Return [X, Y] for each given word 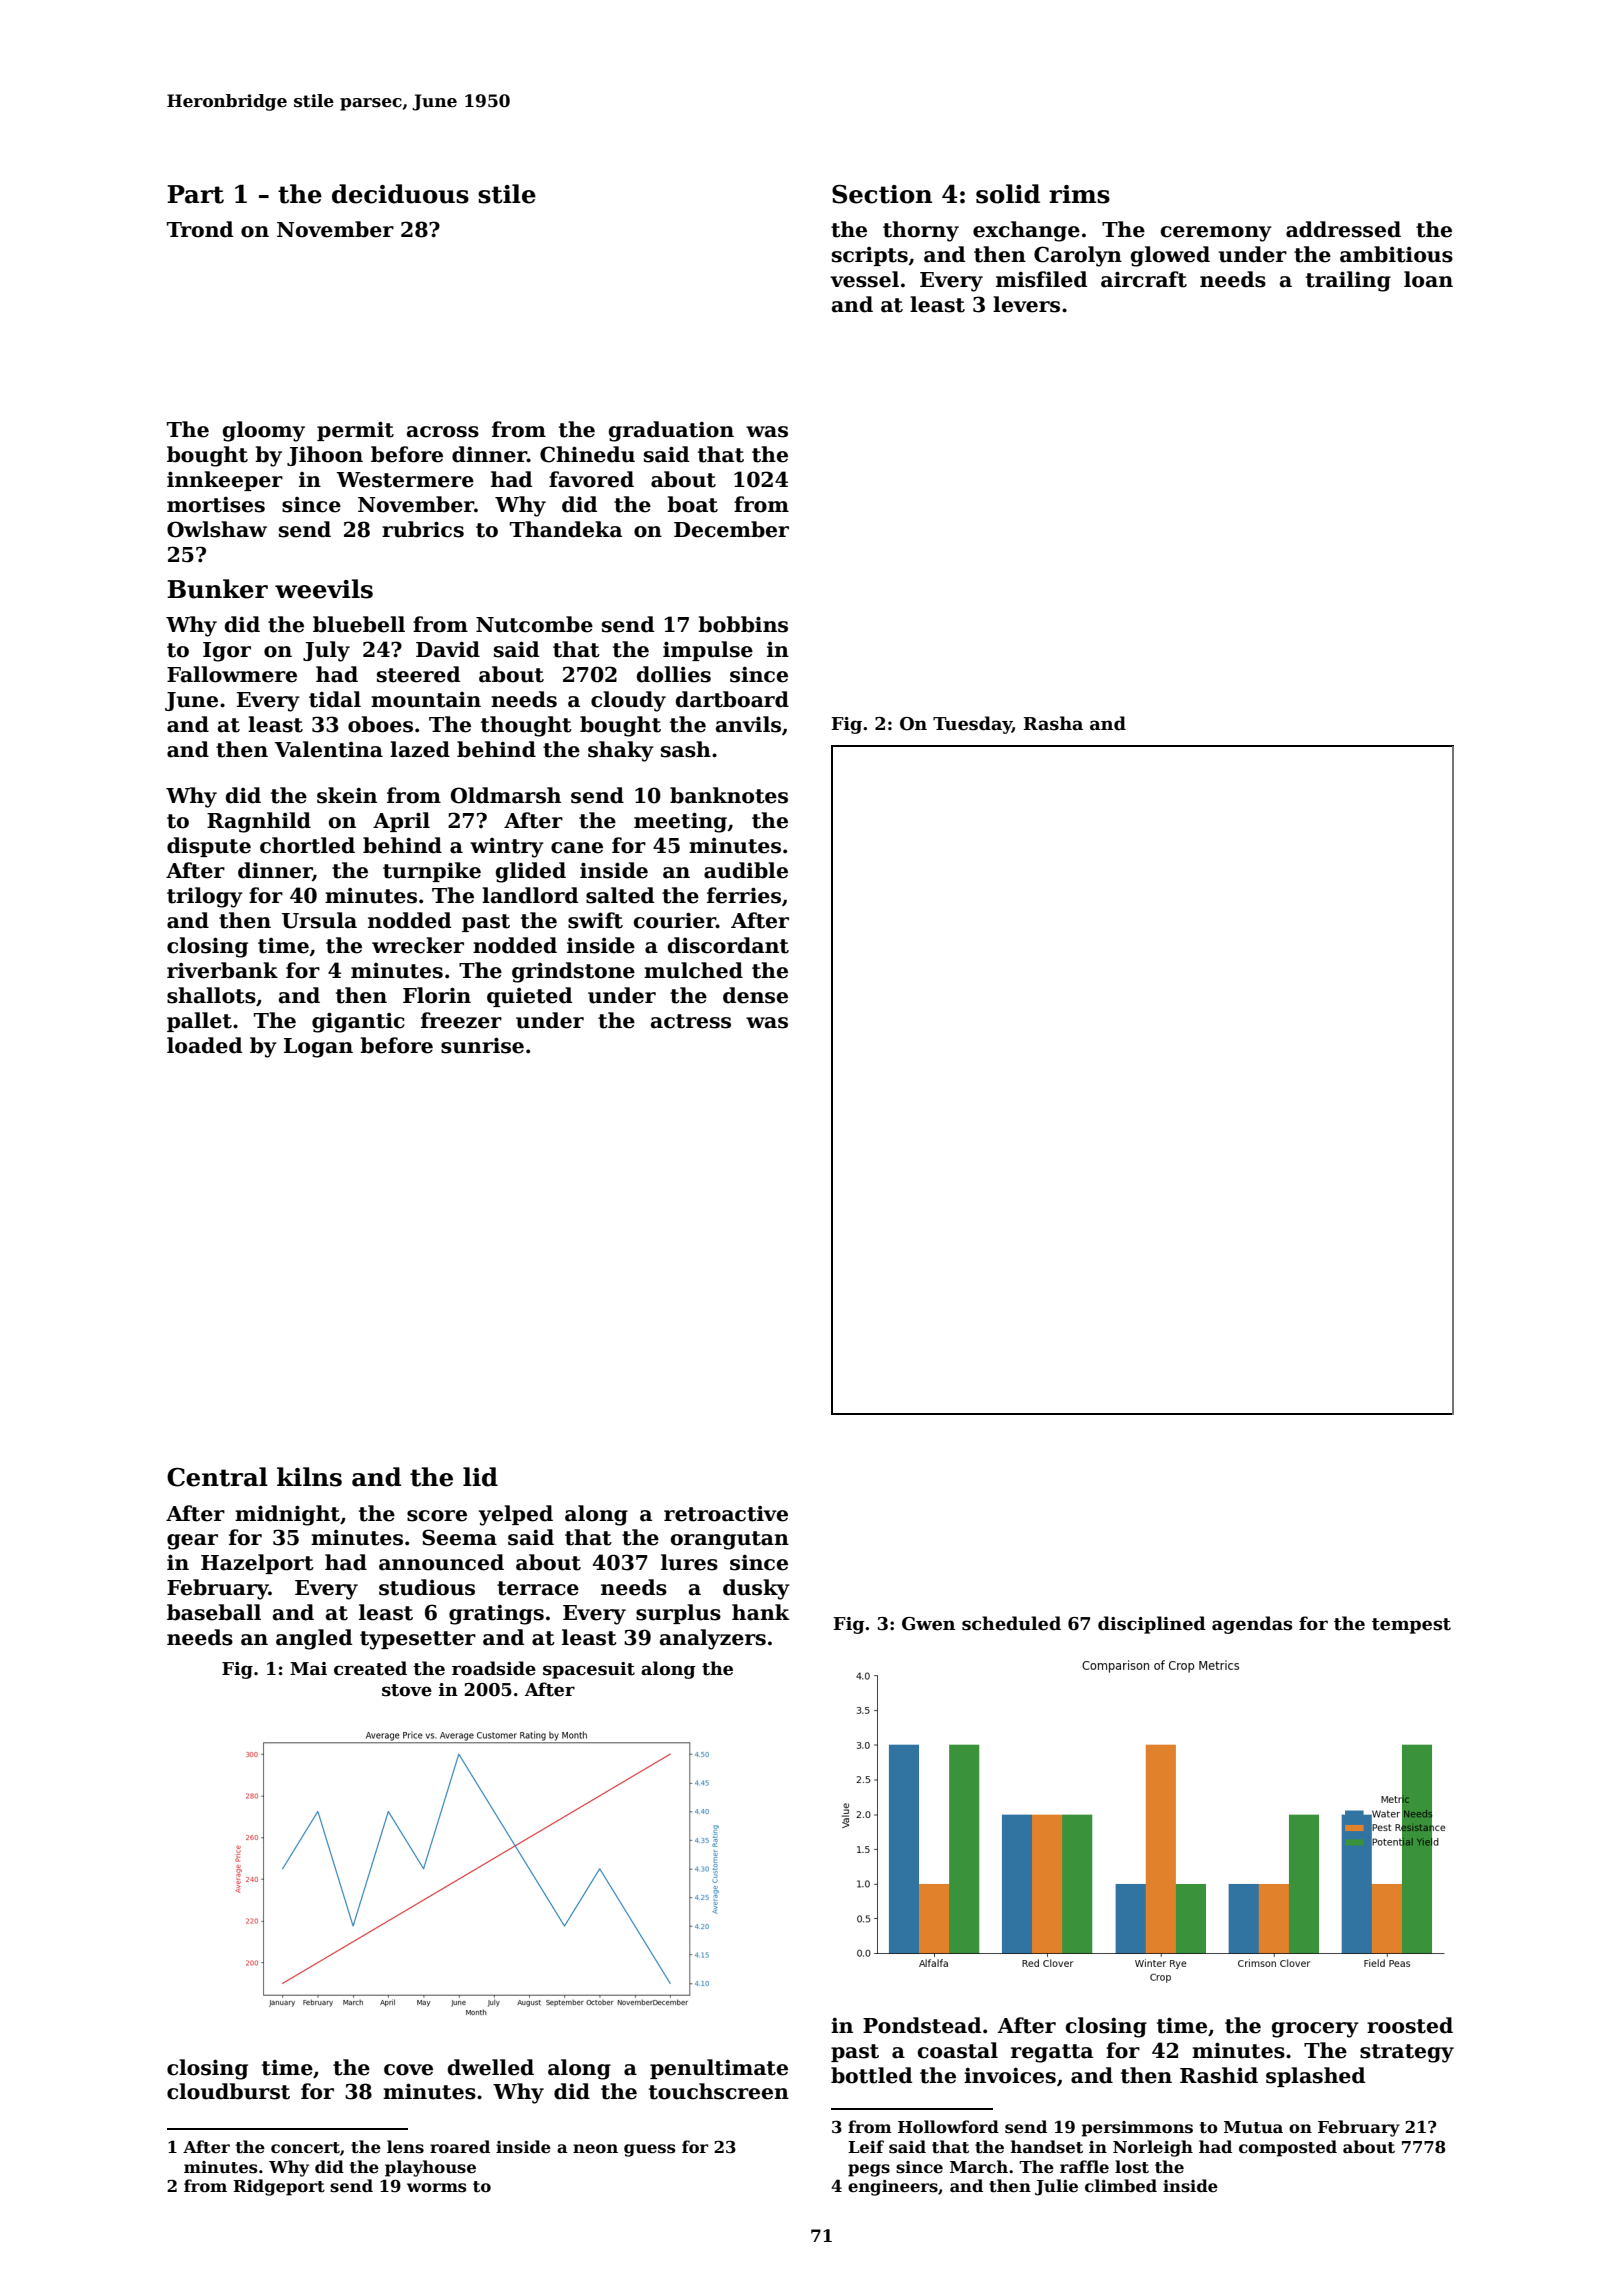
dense [755, 995]
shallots [211, 995]
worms [437, 2188]
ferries [744, 895]
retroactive [726, 1514]
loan [1428, 279]
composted [1288, 2148]
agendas [1252, 1625]
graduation [671, 431]
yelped [515, 1515]
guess [650, 2150]
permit [355, 431]
